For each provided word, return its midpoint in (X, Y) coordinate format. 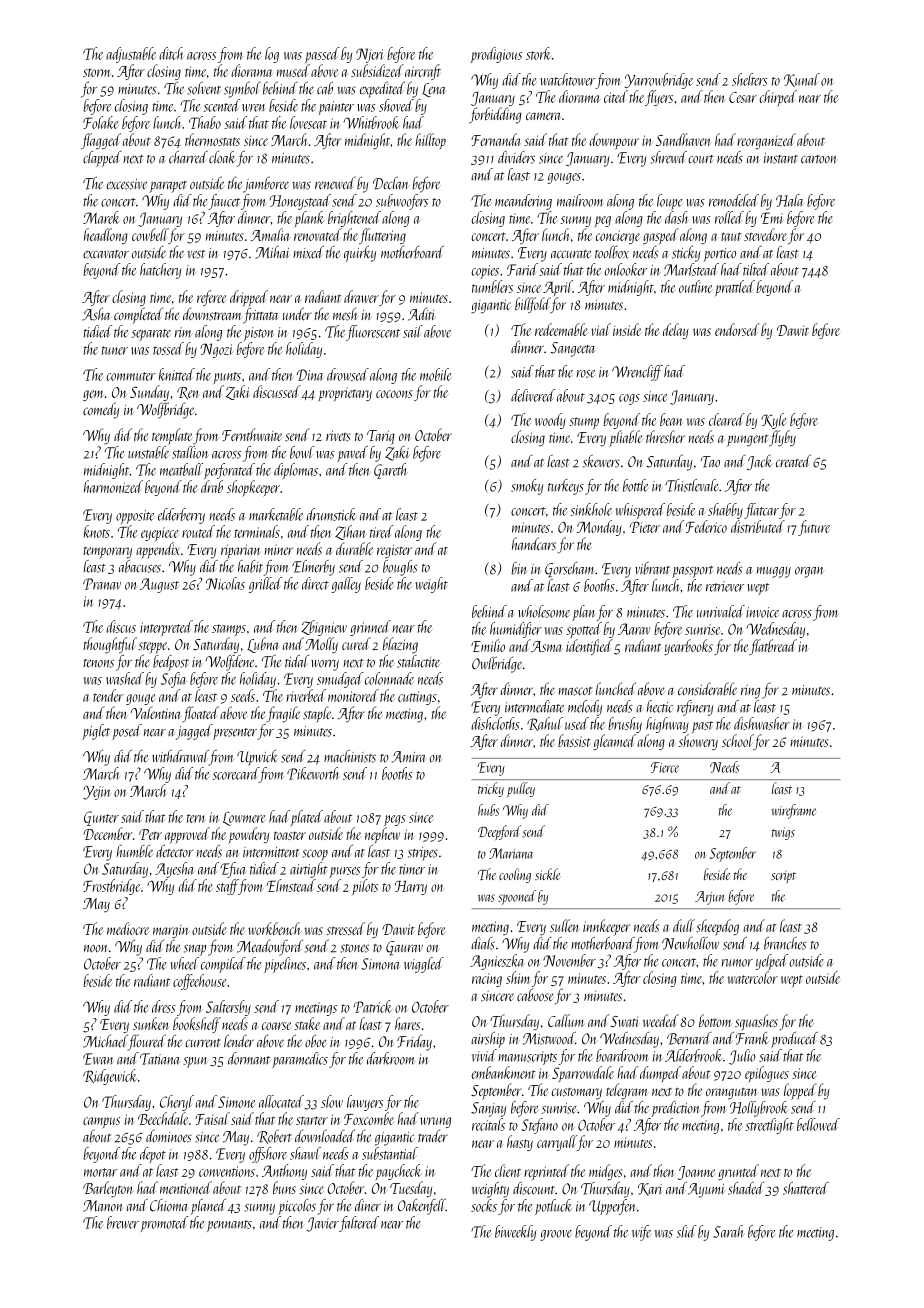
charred (188, 157)
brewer (123, 1222)
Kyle (773, 421)
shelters (750, 79)
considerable (707, 689)
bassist (574, 740)
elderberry (181, 516)
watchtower (568, 79)
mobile (436, 374)
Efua (233, 870)
